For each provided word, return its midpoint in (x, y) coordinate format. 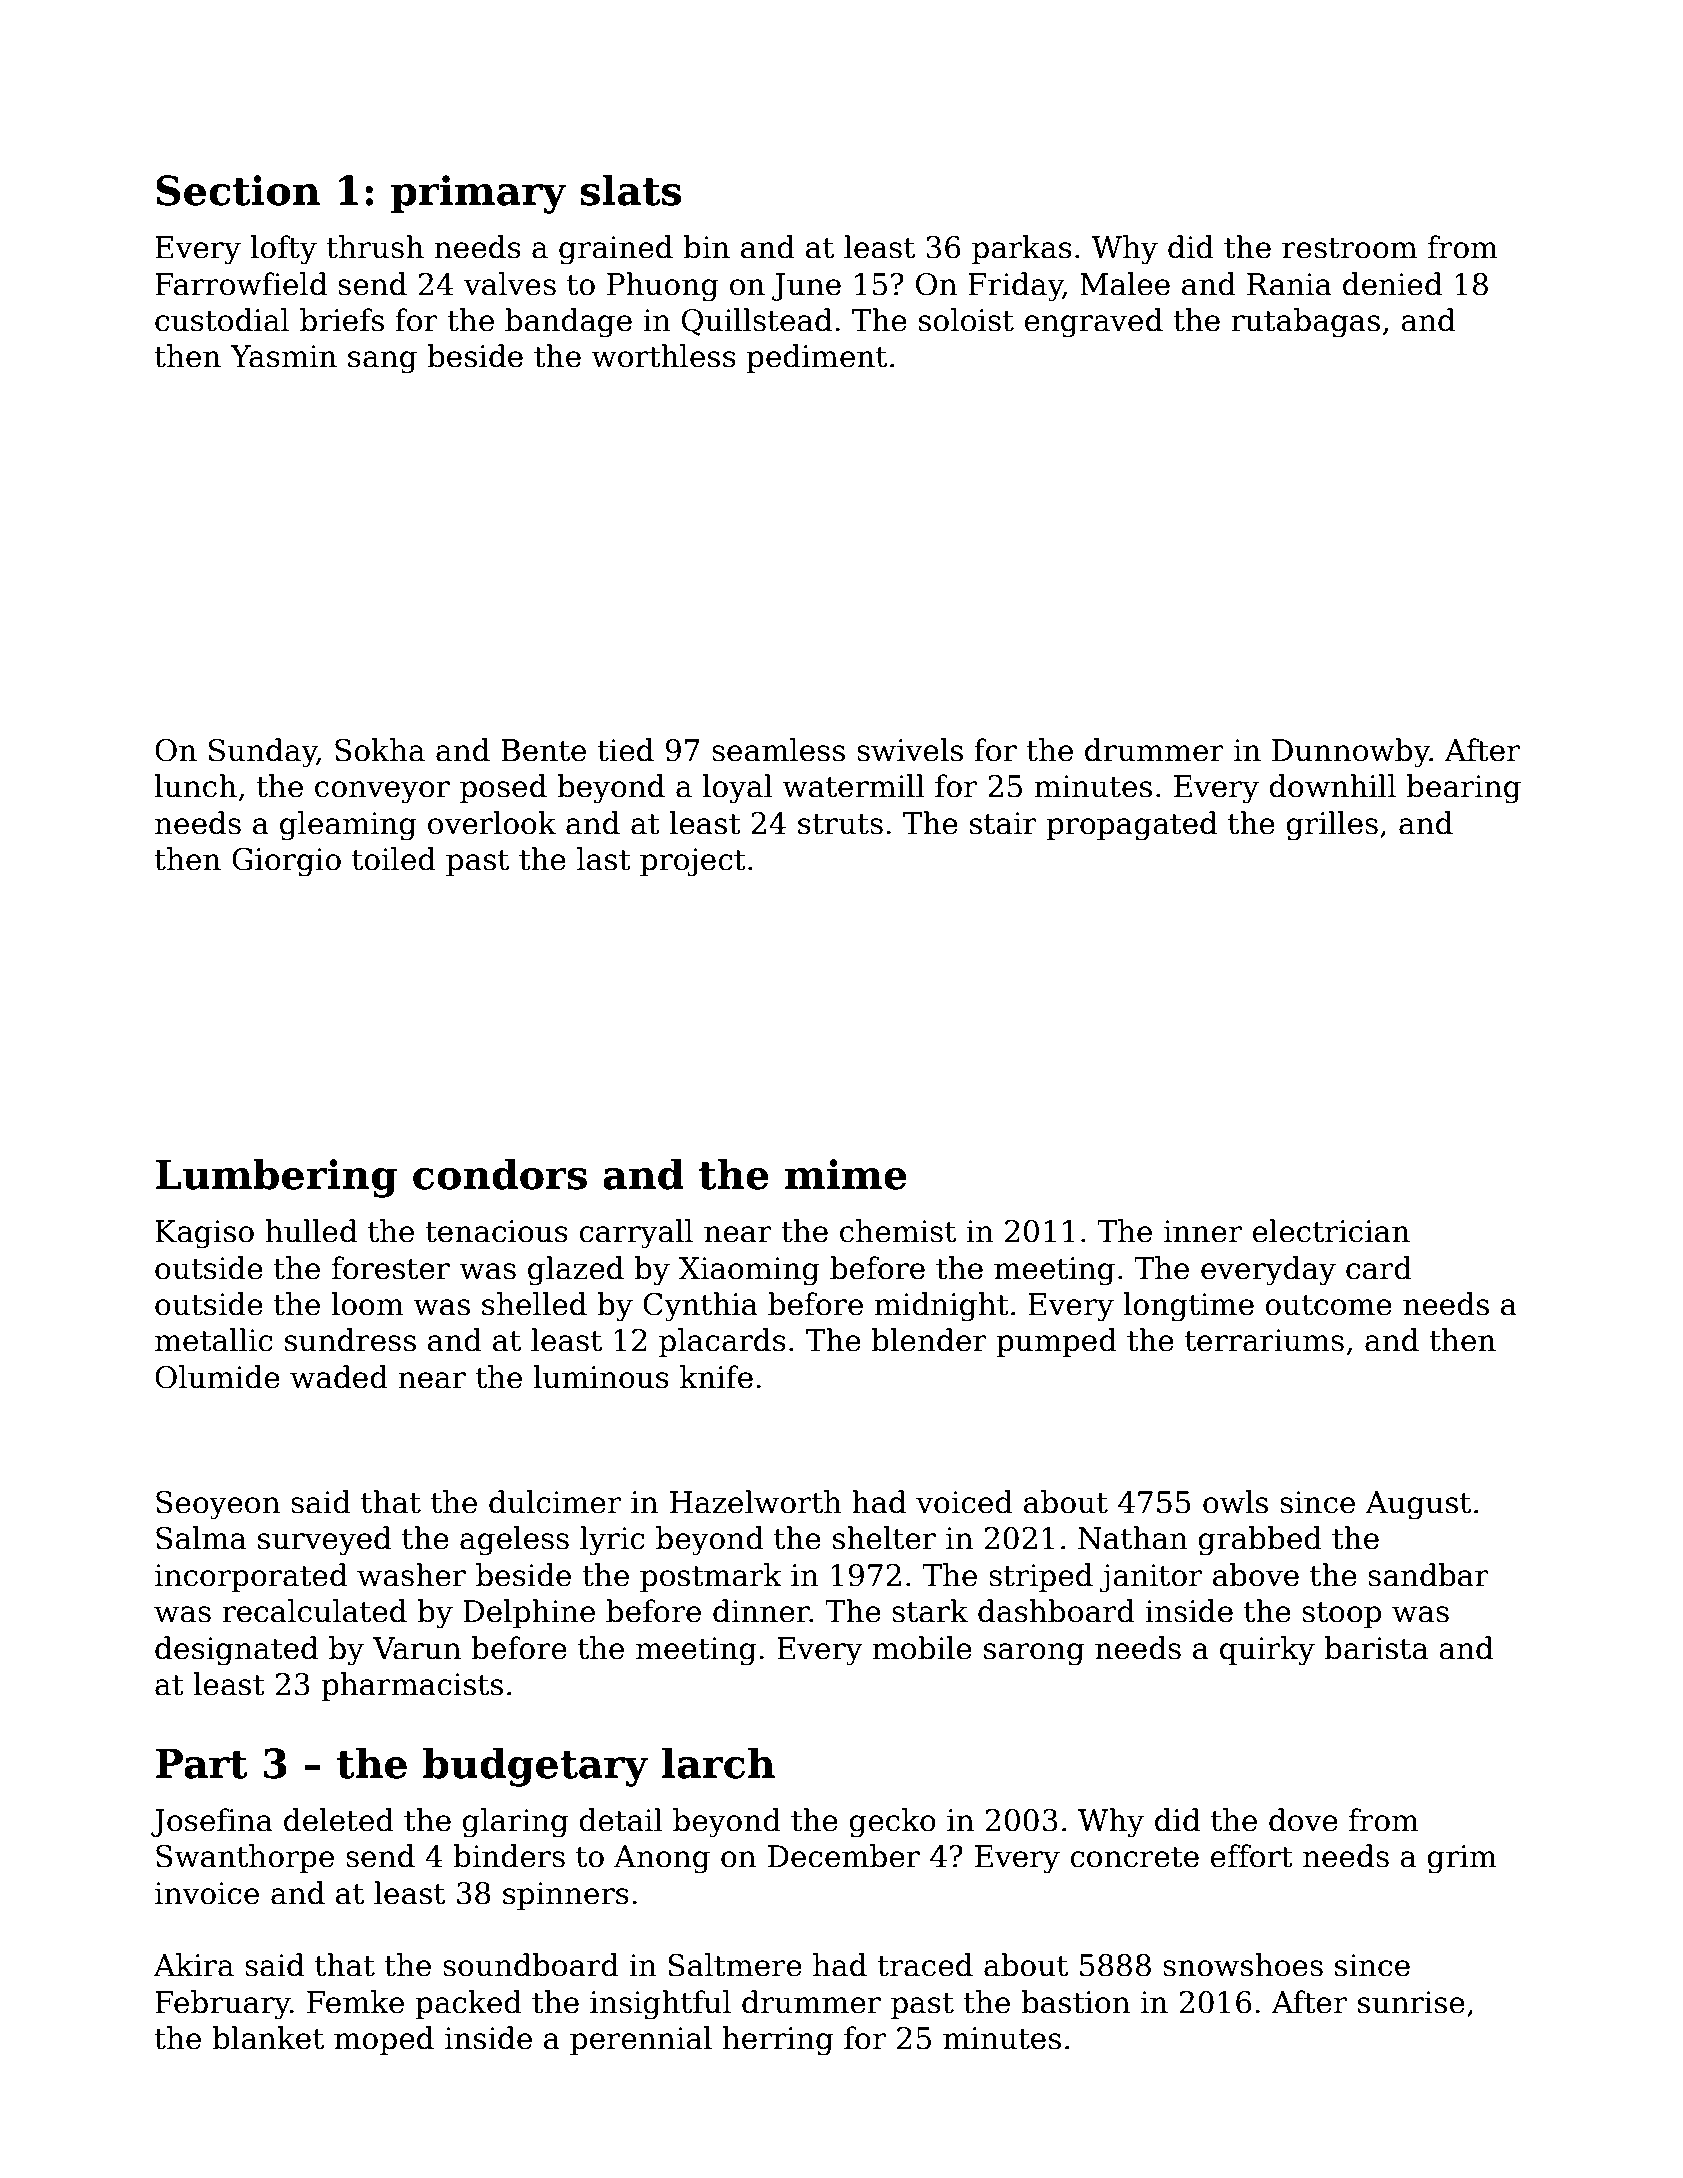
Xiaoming (749, 1271)
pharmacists (412, 1686)
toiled (394, 859)
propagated (1132, 826)
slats (630, 190)
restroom (1349, 248)
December (844, 1856)
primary (479, 194)
